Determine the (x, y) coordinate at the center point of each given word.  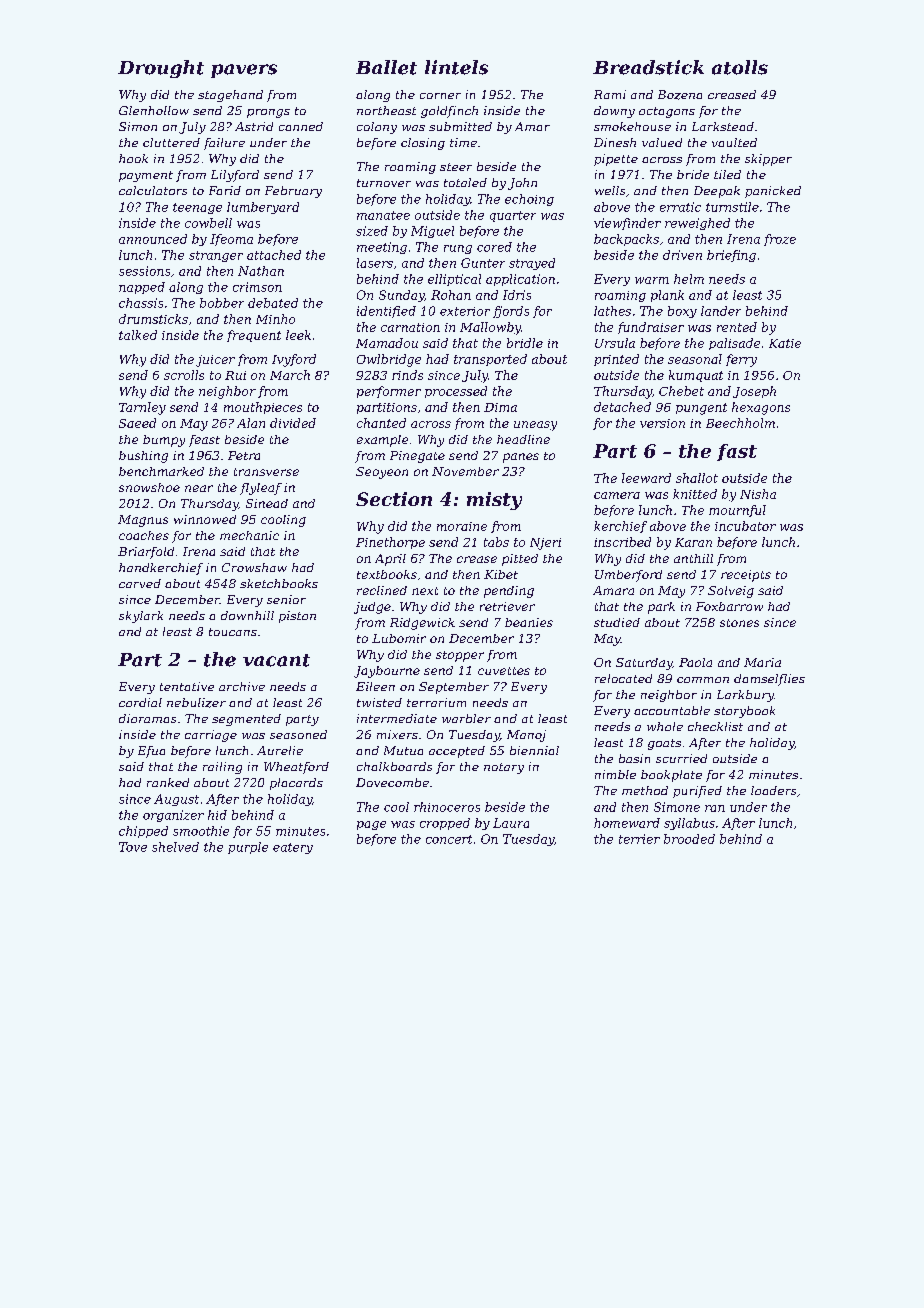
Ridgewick (422, 624)
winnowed (205, 519)
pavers (244, 71)
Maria (762, 662)
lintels (456, 67)
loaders (773, 790)
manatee (383, 215)
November (465, 471)
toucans (233, 632)
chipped (143, 832)
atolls (740, 67)
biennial (534, 750)
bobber (222, 303)
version (662, 423)
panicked (773, 192)
